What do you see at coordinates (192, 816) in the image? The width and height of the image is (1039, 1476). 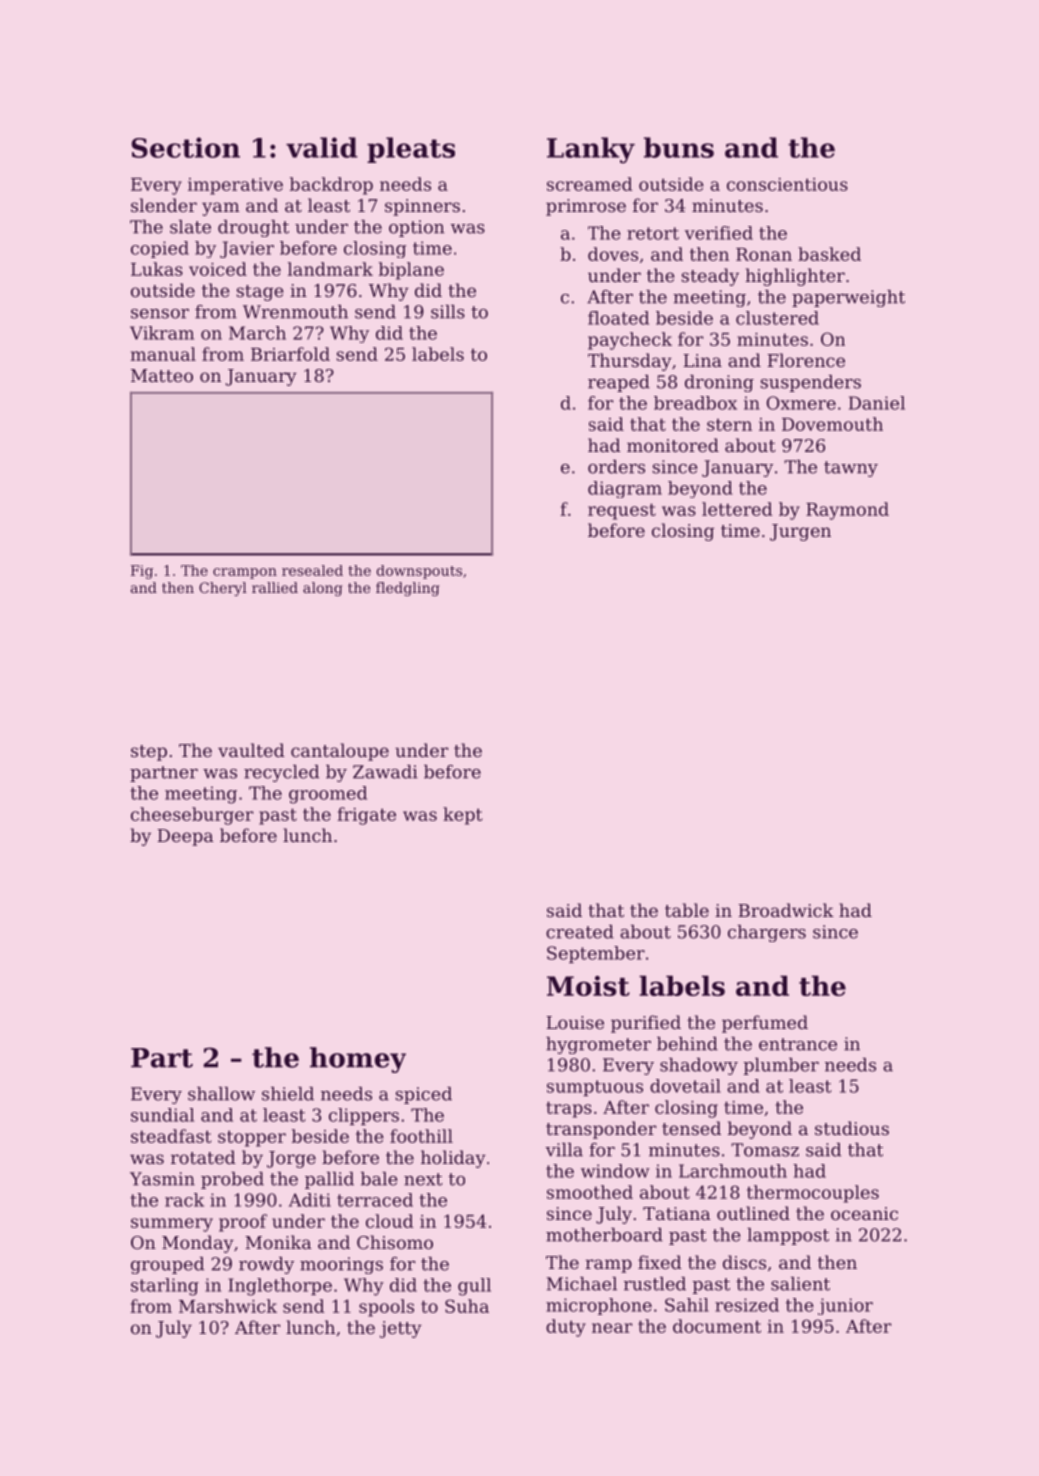 I see `cheeseburger` at bounding box center [192, 816].
